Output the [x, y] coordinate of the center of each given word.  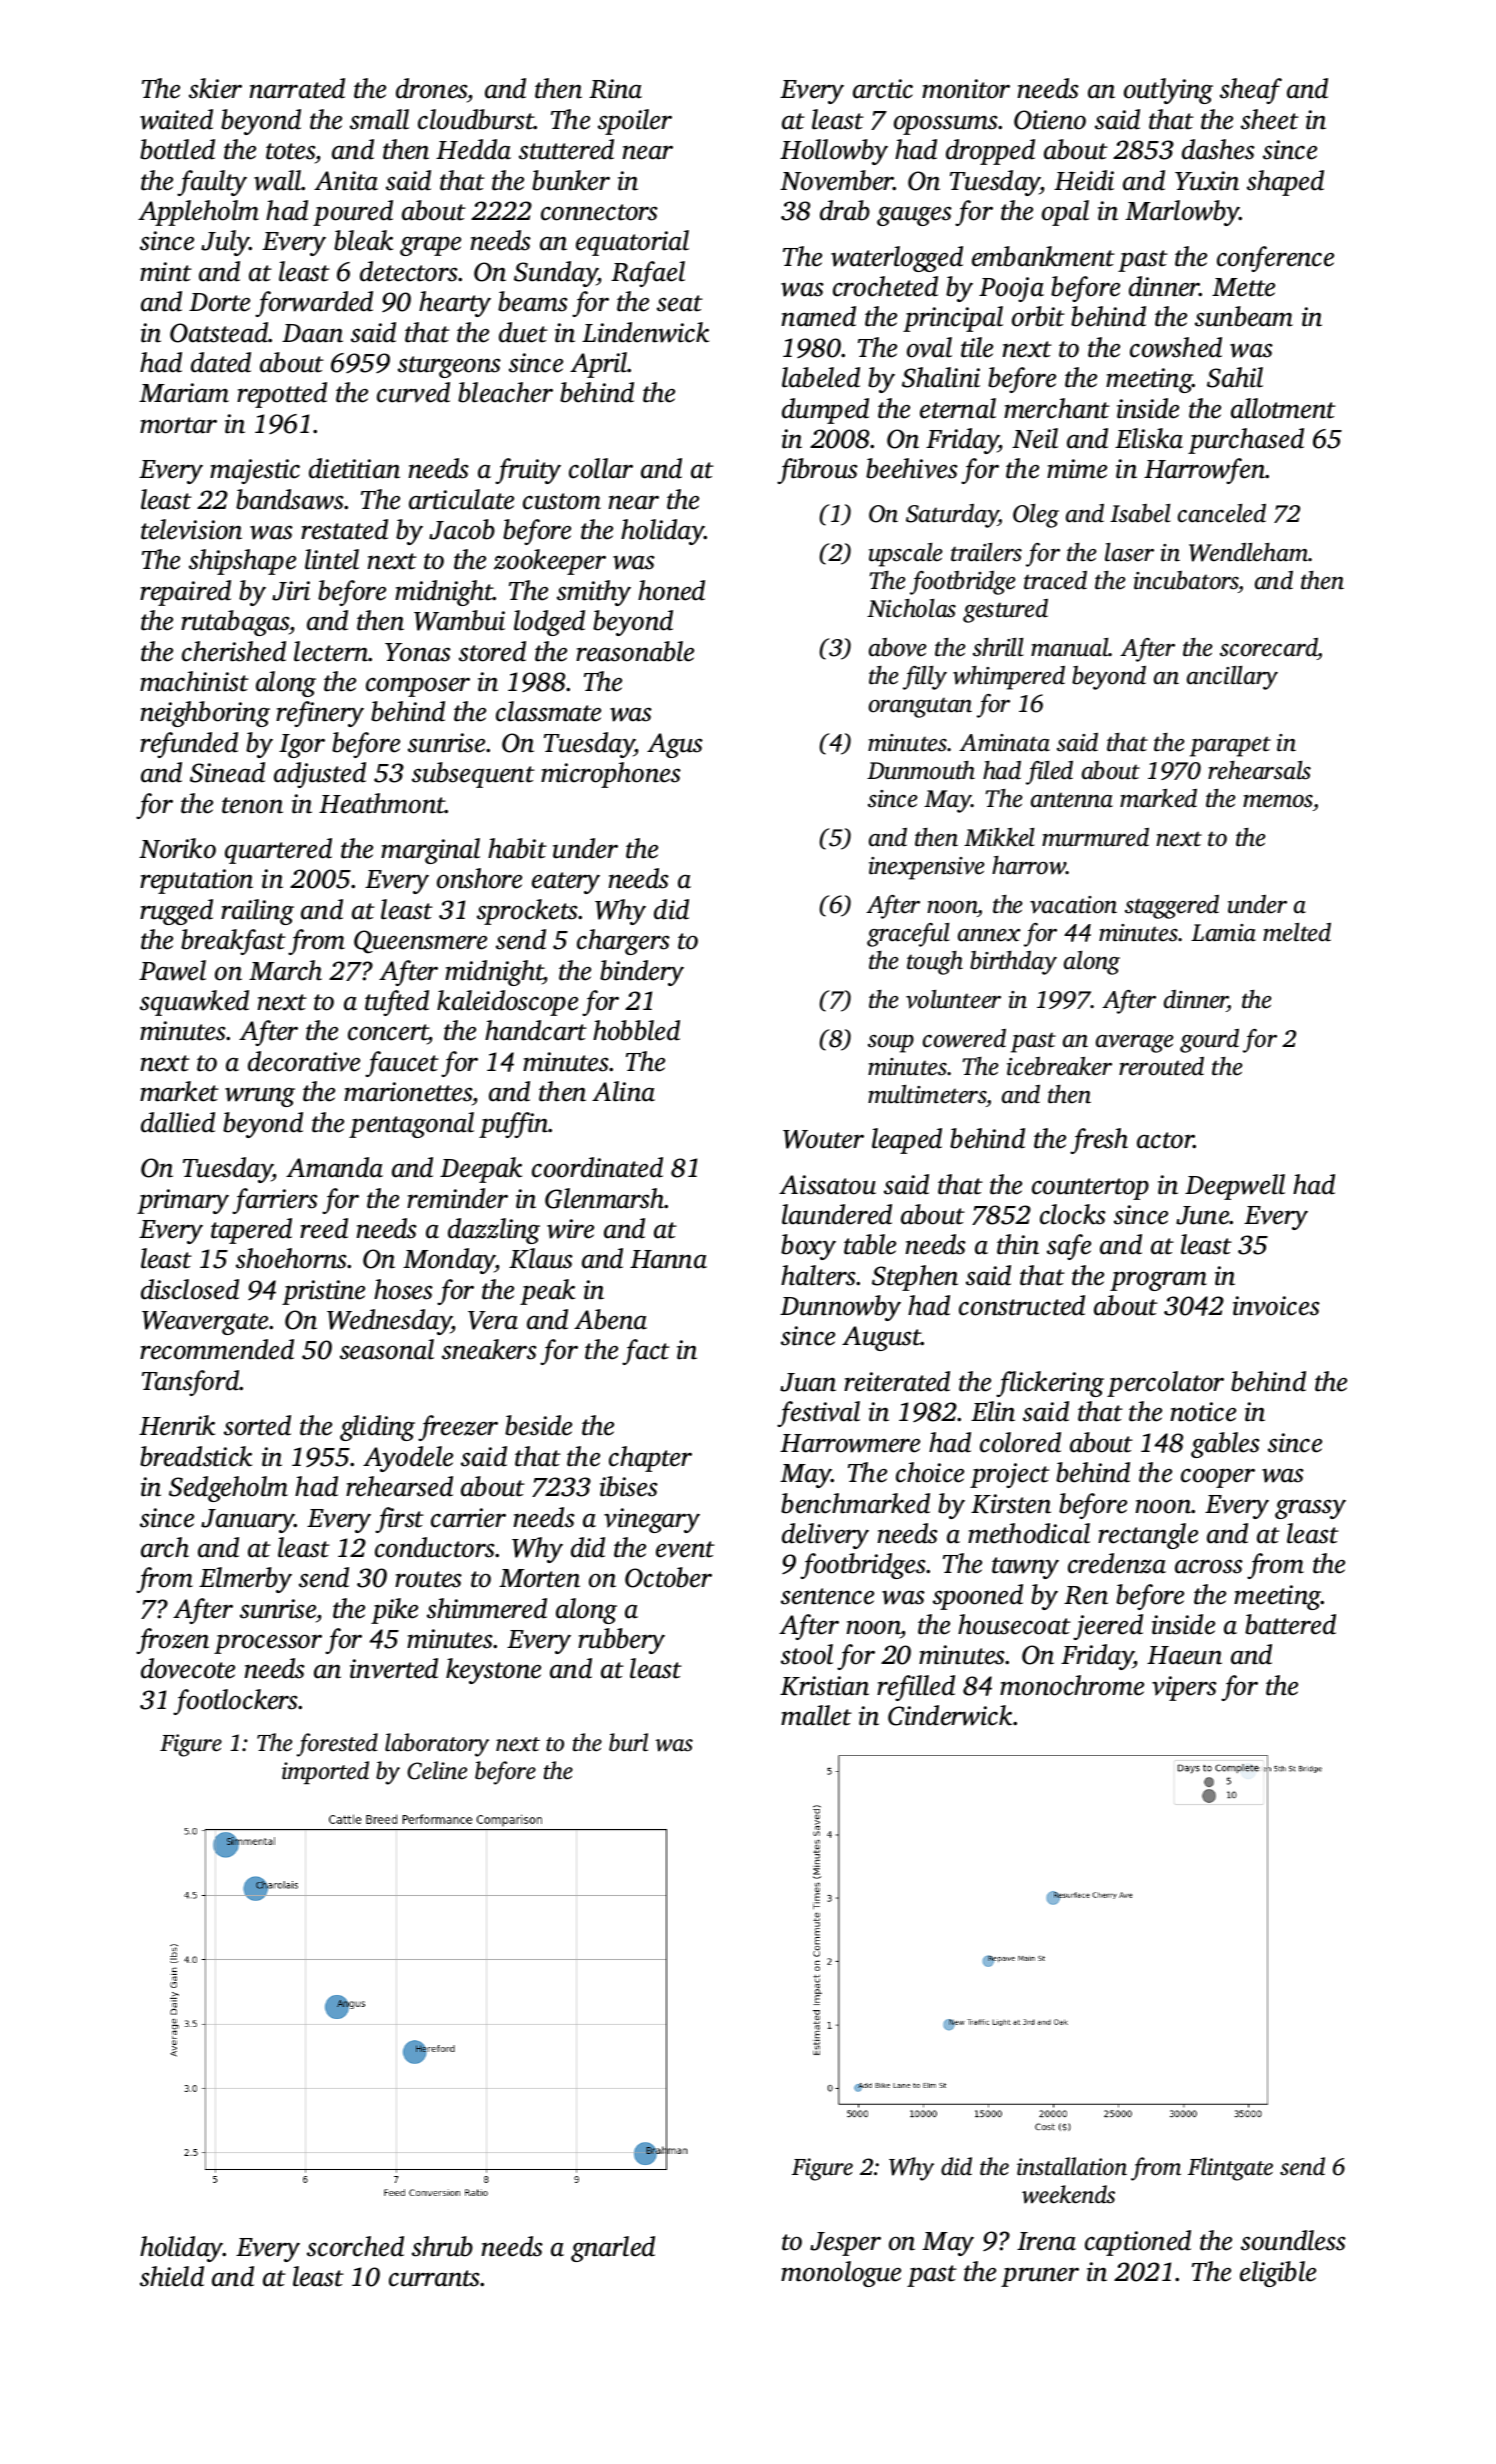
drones [432, 90]
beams [533, 301]
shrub [442, 2246]
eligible [1278, 2274]
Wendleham [1249, 552]
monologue [841, 2274]
